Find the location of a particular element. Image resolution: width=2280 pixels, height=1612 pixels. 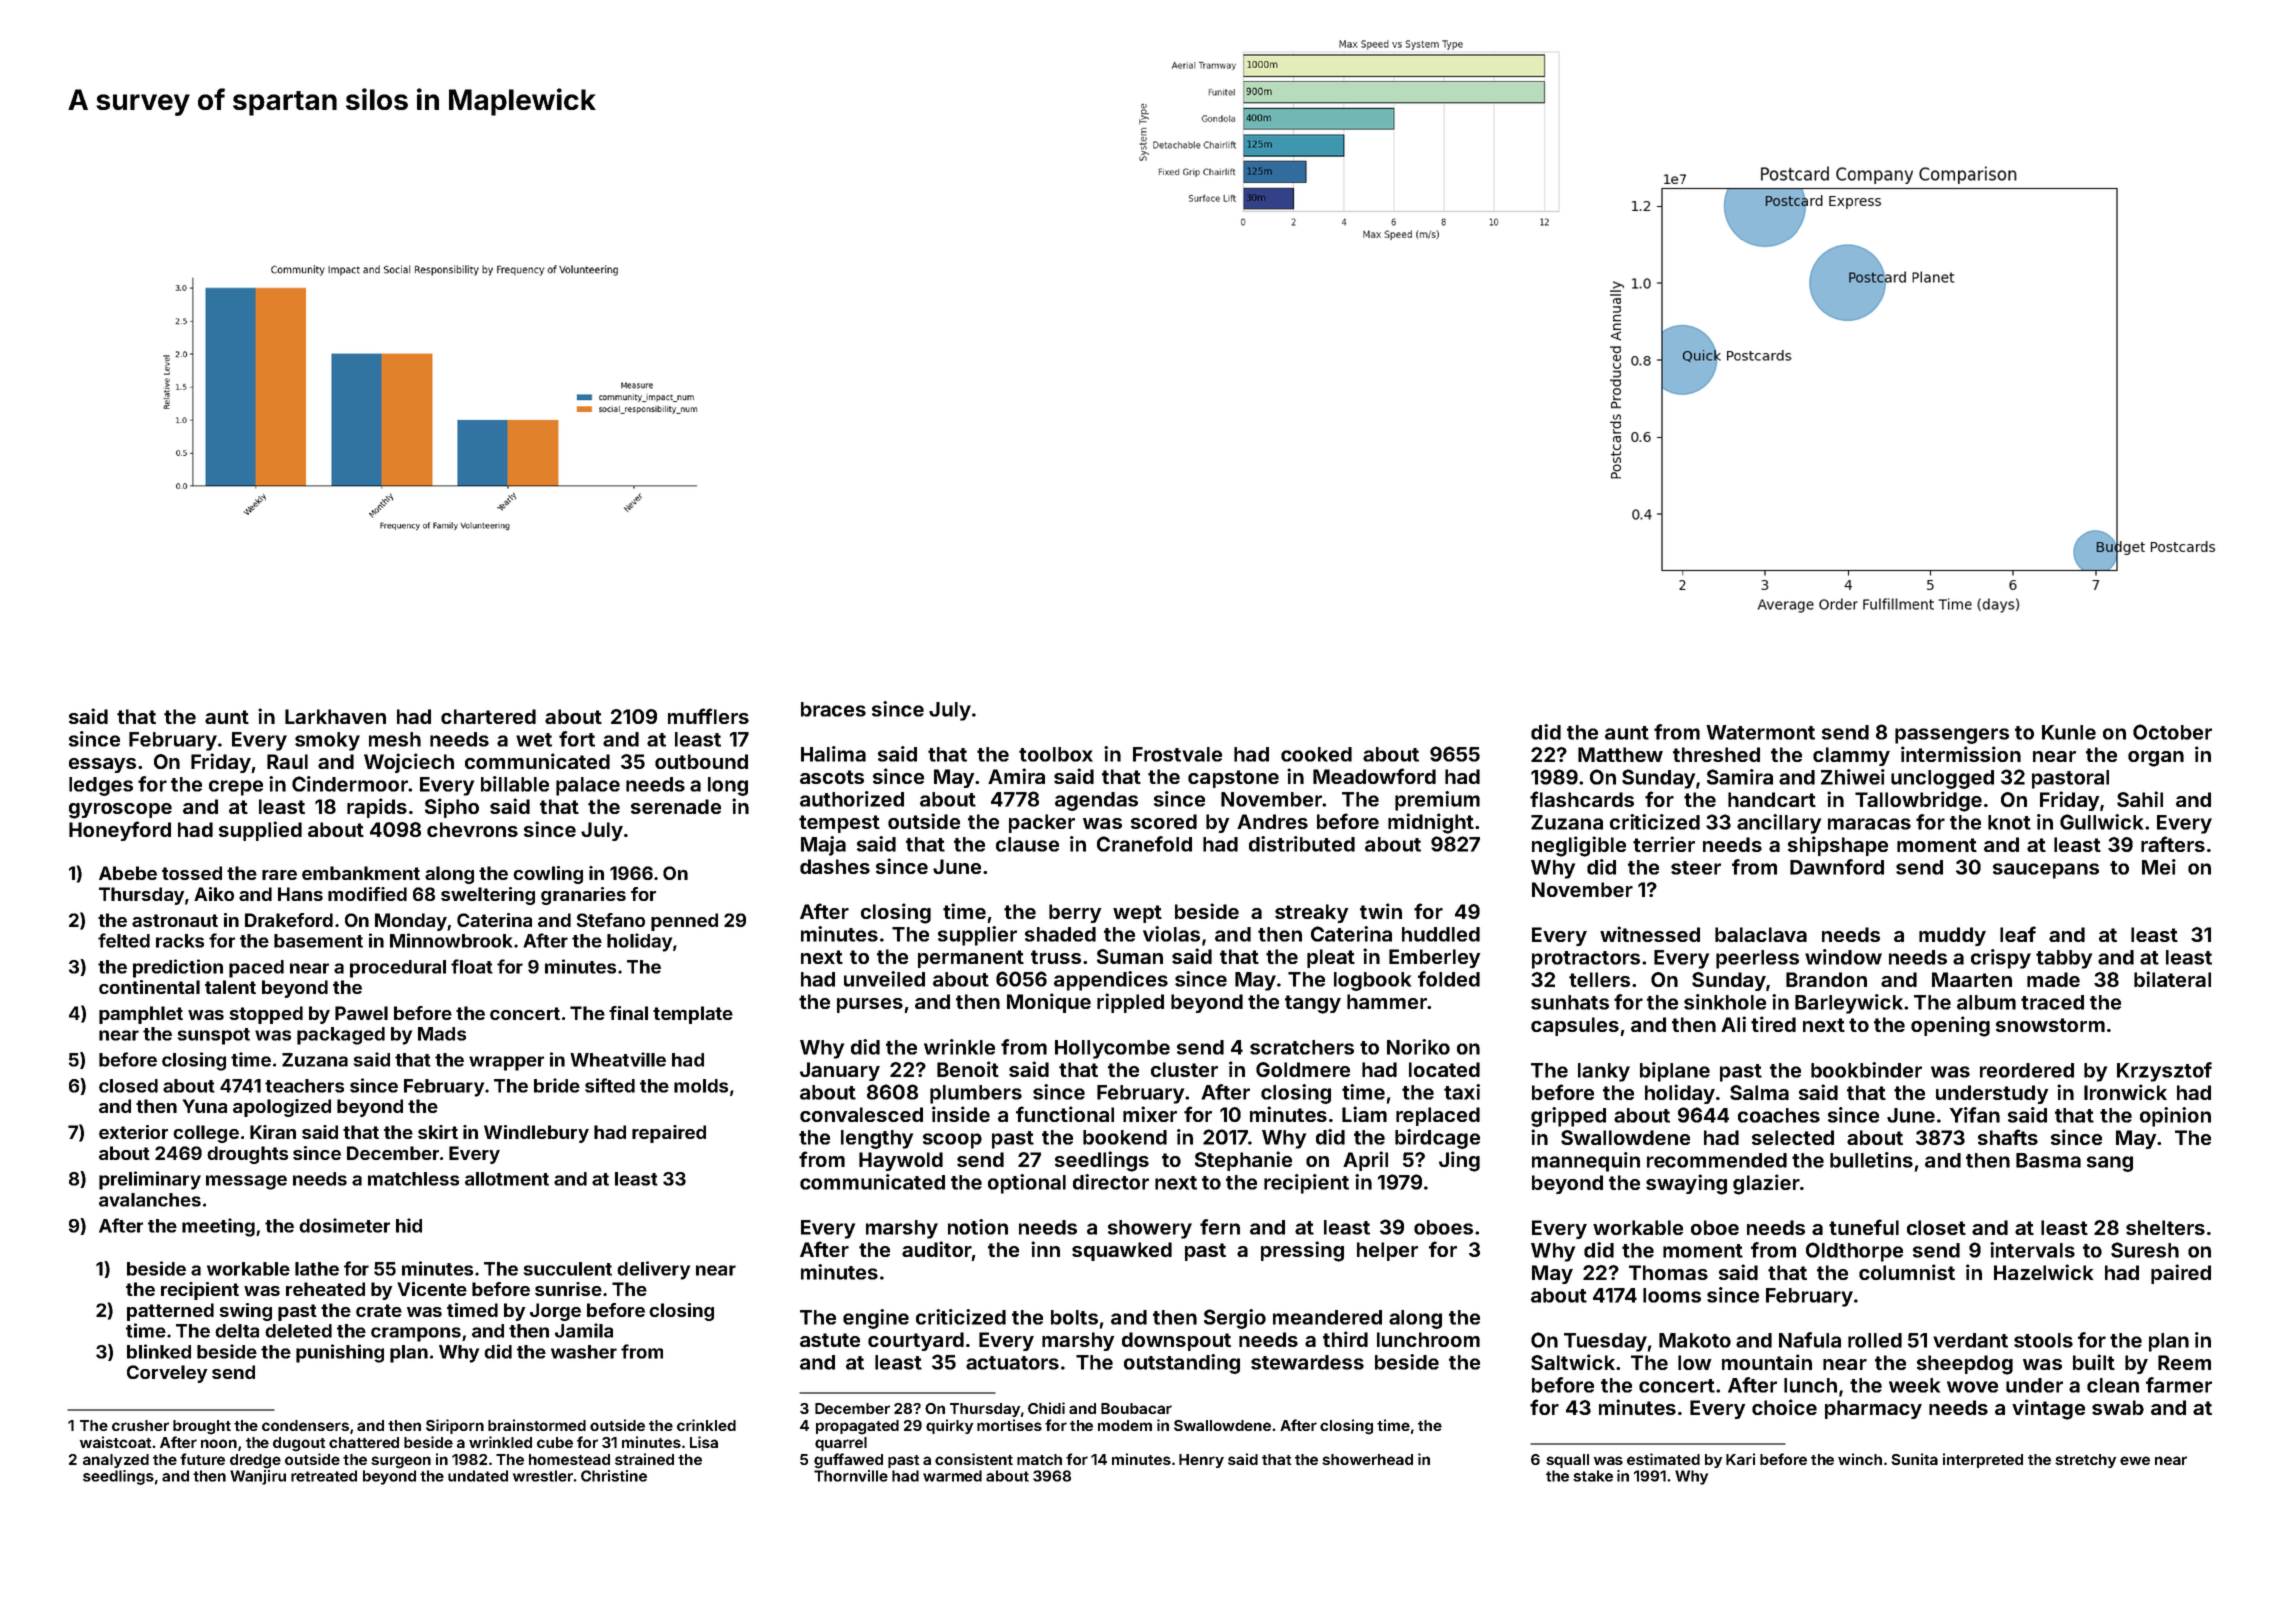

Kunle is located at coordinates (2069, 732).
